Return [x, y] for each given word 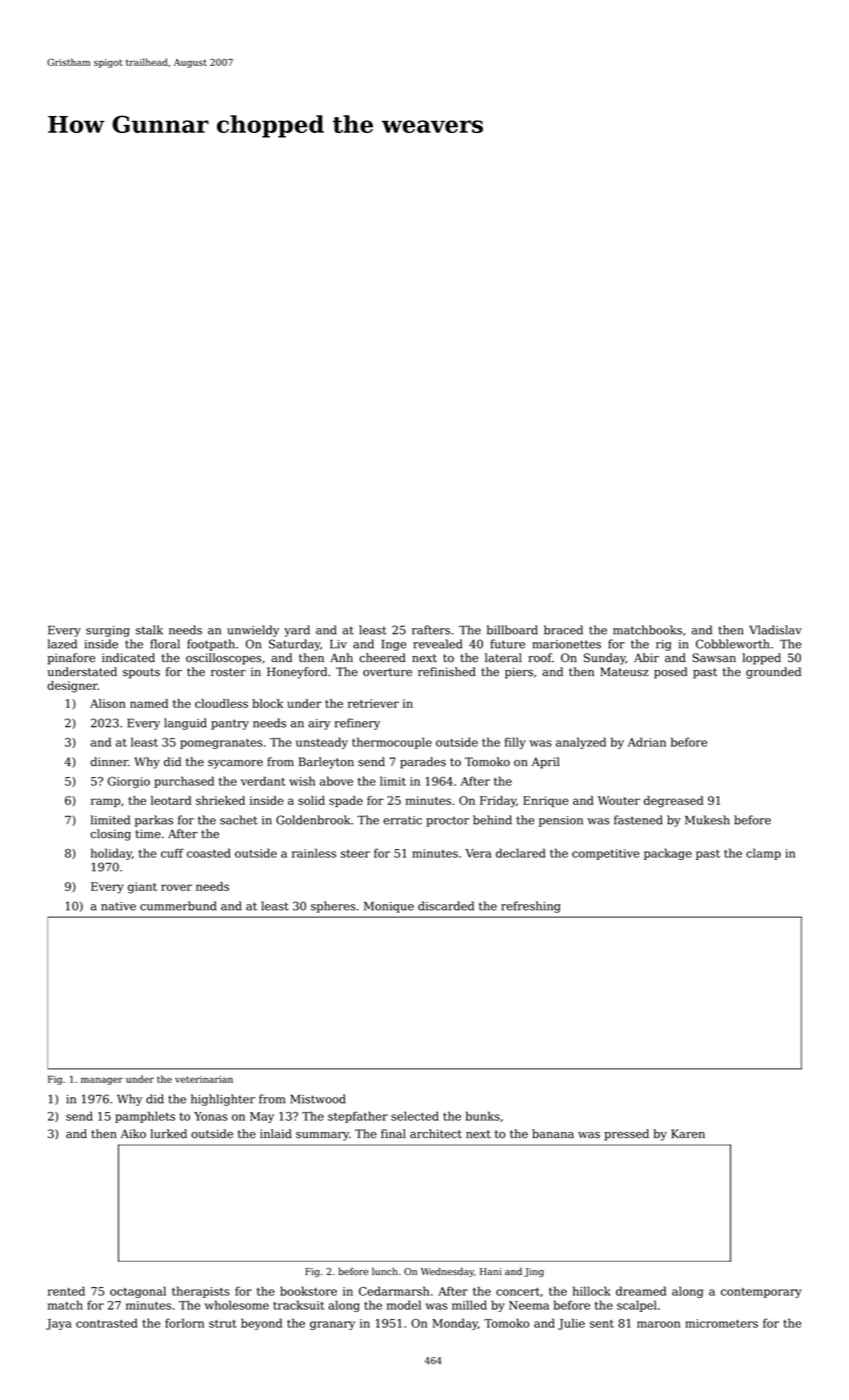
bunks [483, 1116]
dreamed [641, 1291]
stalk [149, 630]
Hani [491, 1271]
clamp [763, 854]
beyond [261, 1324]
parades [423, 763]
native [118, 906]
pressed [626, 1135]
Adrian [647, 742]
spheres [333, 907]
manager [102, 1081]
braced [563, 630]
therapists [201, 1292]
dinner [109, 762]
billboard [512, 630]
